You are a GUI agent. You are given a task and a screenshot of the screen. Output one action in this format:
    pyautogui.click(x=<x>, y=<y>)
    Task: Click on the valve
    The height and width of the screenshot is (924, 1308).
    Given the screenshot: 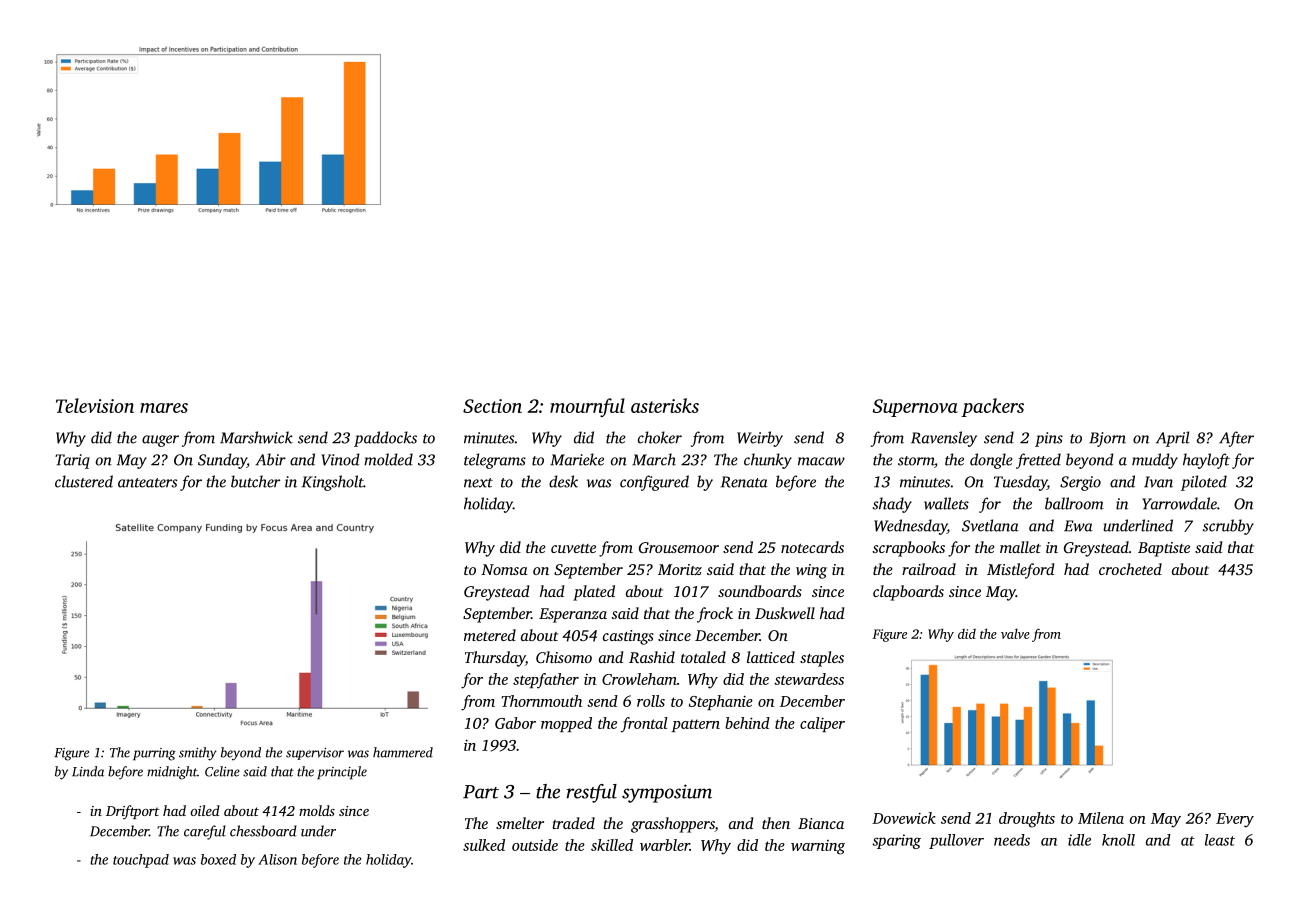 What is the action you would take?
    pyautogui.click(x=1015, y=634)
